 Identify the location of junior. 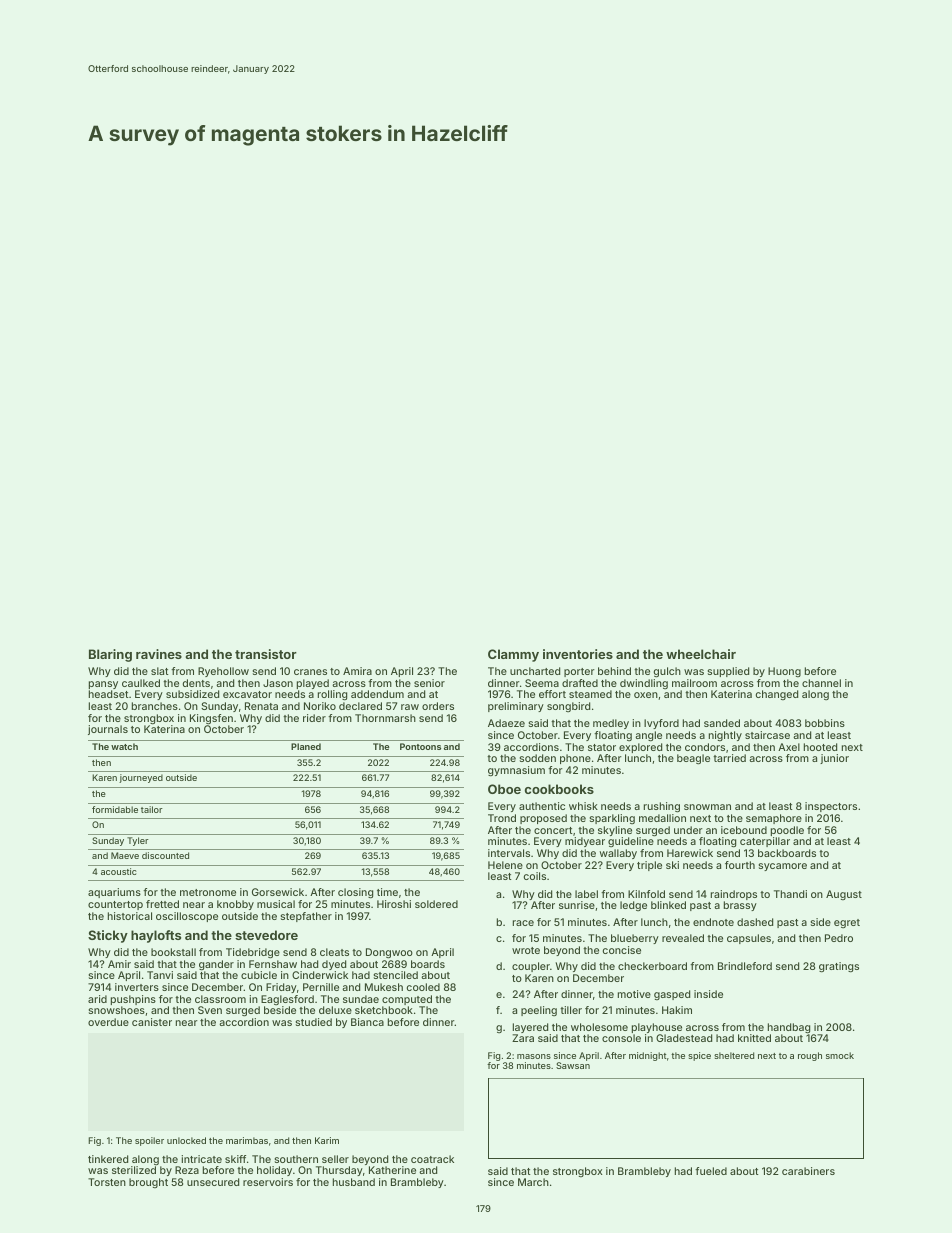
(834, 759).
